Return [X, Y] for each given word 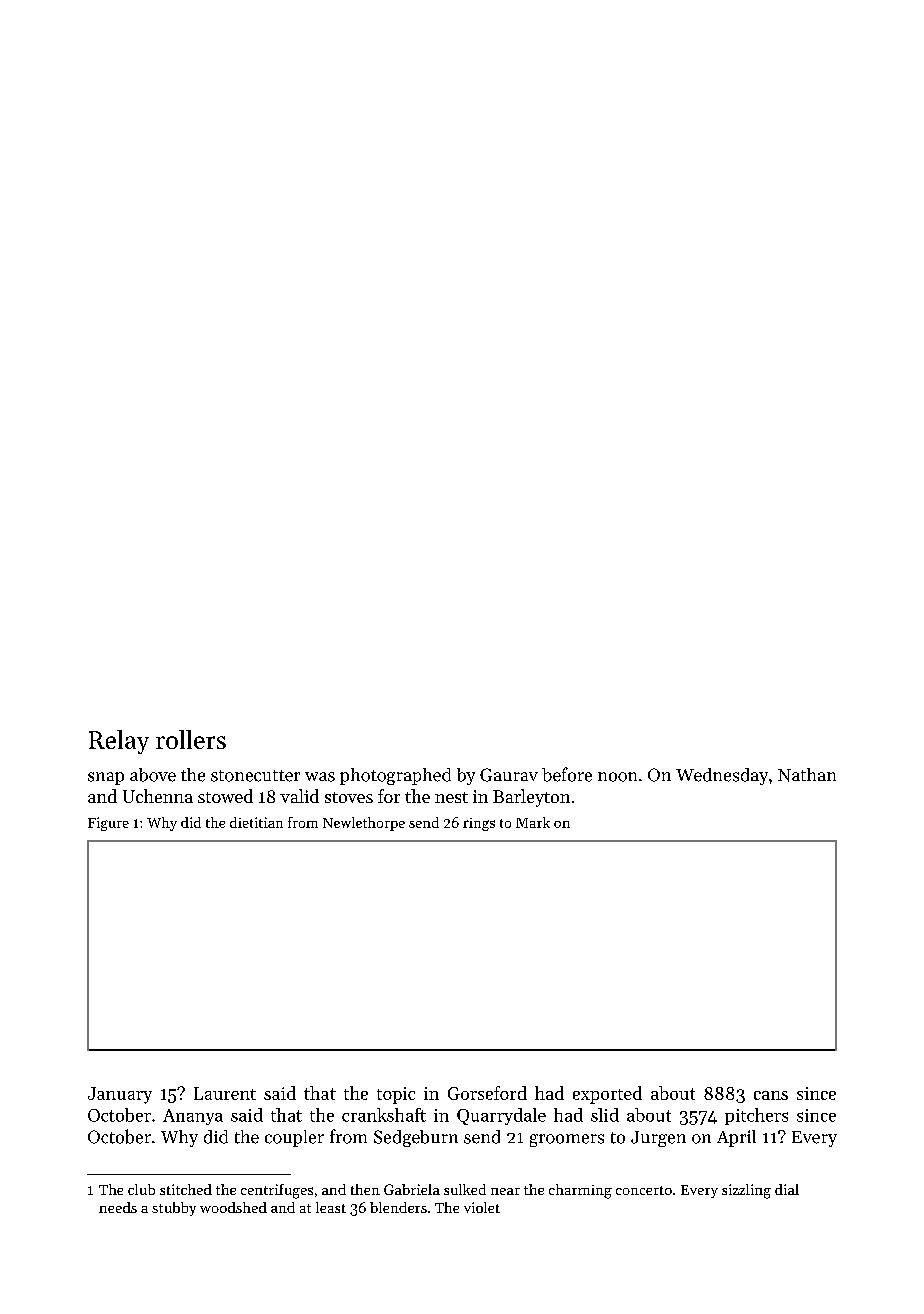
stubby [174, 1209]
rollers [191, 739]
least [331, 1207]
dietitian [256, 822]
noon [617, 777]
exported [607, 1095]
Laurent [225, 1093]
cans [771, 1095]
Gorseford [487, 1093]
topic [396, 1095]
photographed [395, 776]
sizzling [746, 1191]
